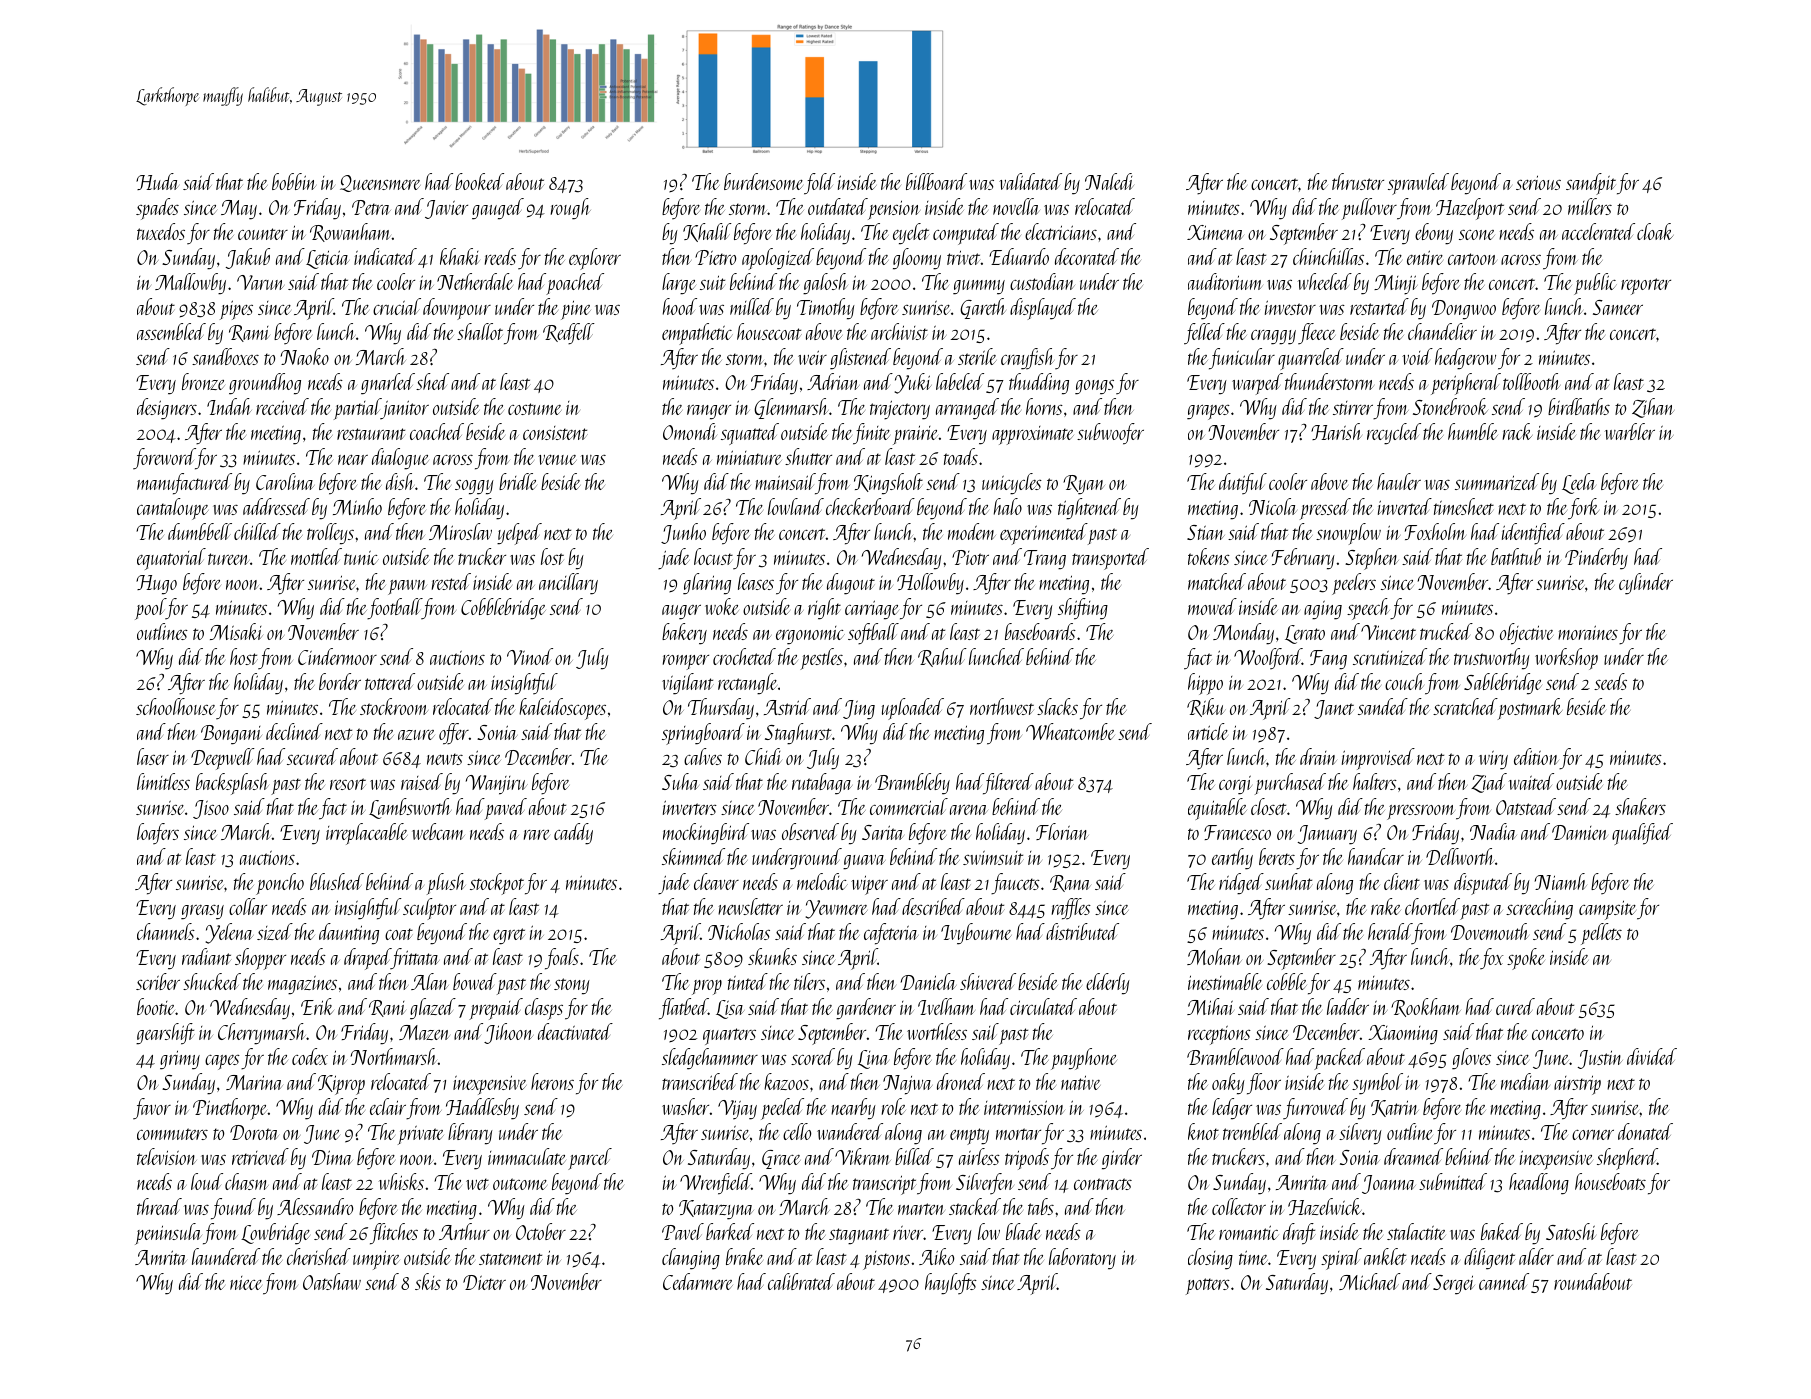  What do you see at coordinates (164, 458) in the screenshot?
I see `foreword` at bounding box center [164, 458].
